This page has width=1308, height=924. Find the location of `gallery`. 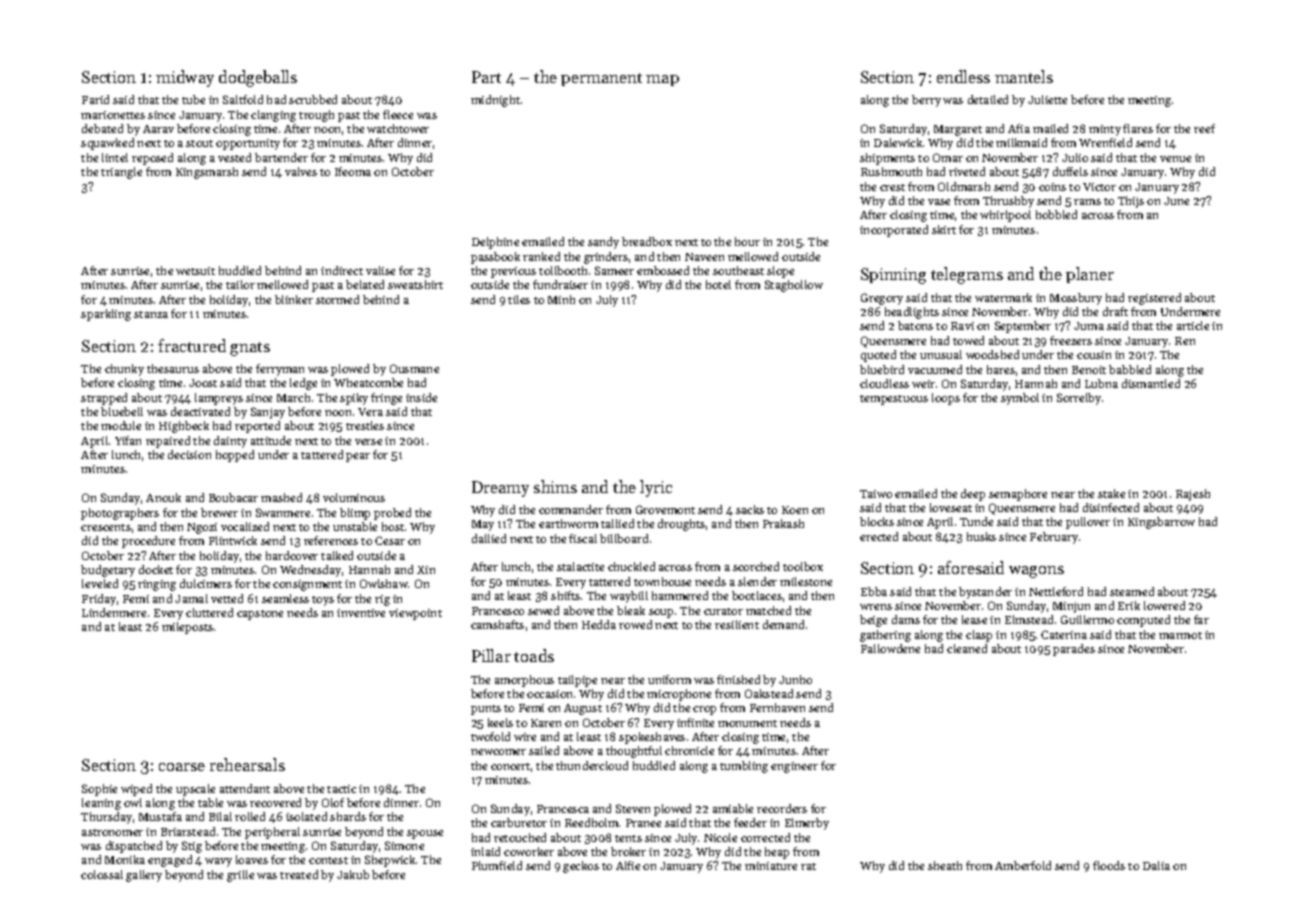

gallery is located at coordinates (144, 876).
